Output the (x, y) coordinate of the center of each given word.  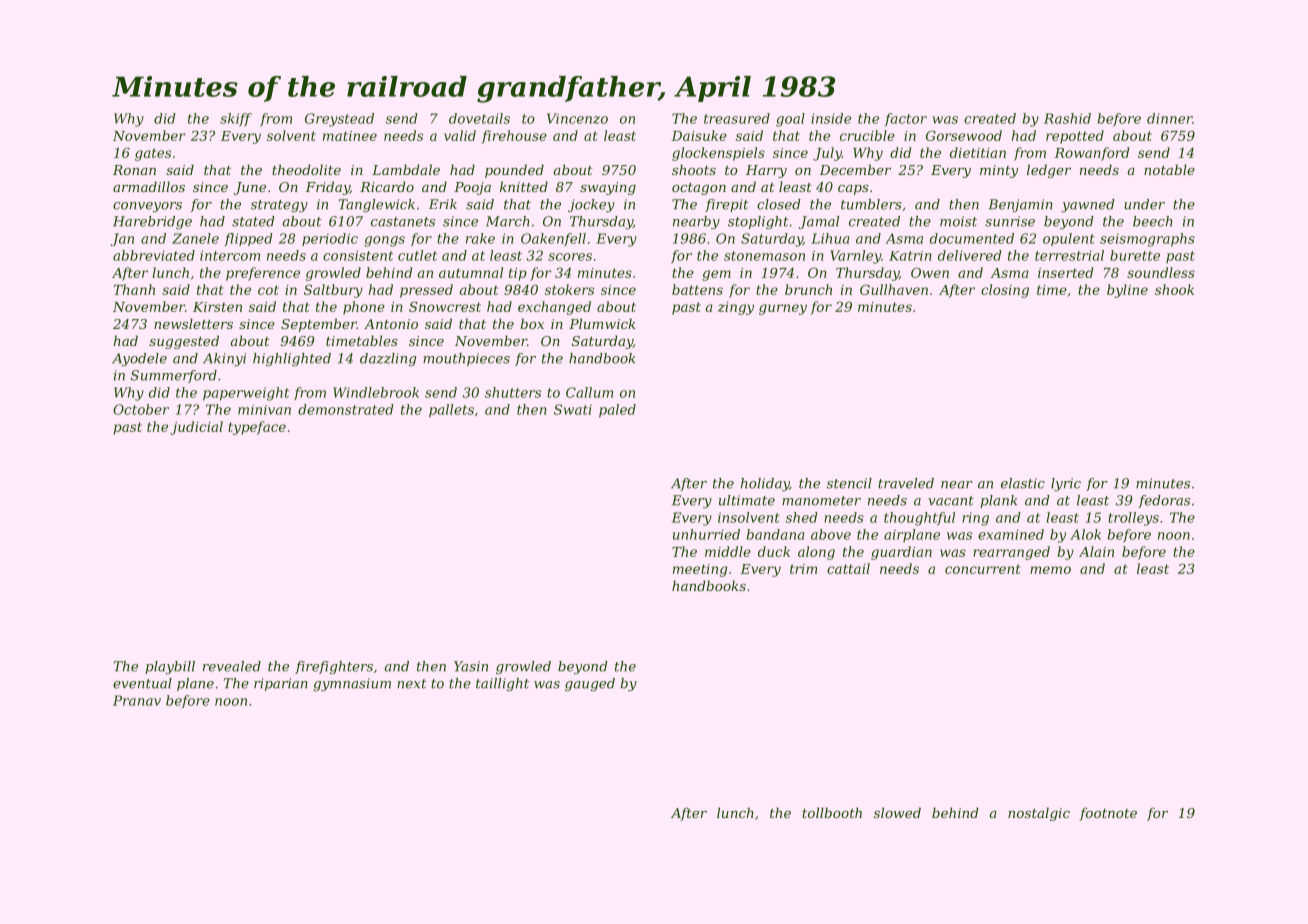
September (319, 325)
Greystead (339, 120)
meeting (700, 570)
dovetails (479, 118)
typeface (257, 428)
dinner (1169, 118)
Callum (589, 392)
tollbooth (832, 812)
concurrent (983, 569)
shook (1174, 289)
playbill (170, 667)
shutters (513, 392)
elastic (1023, 483)
